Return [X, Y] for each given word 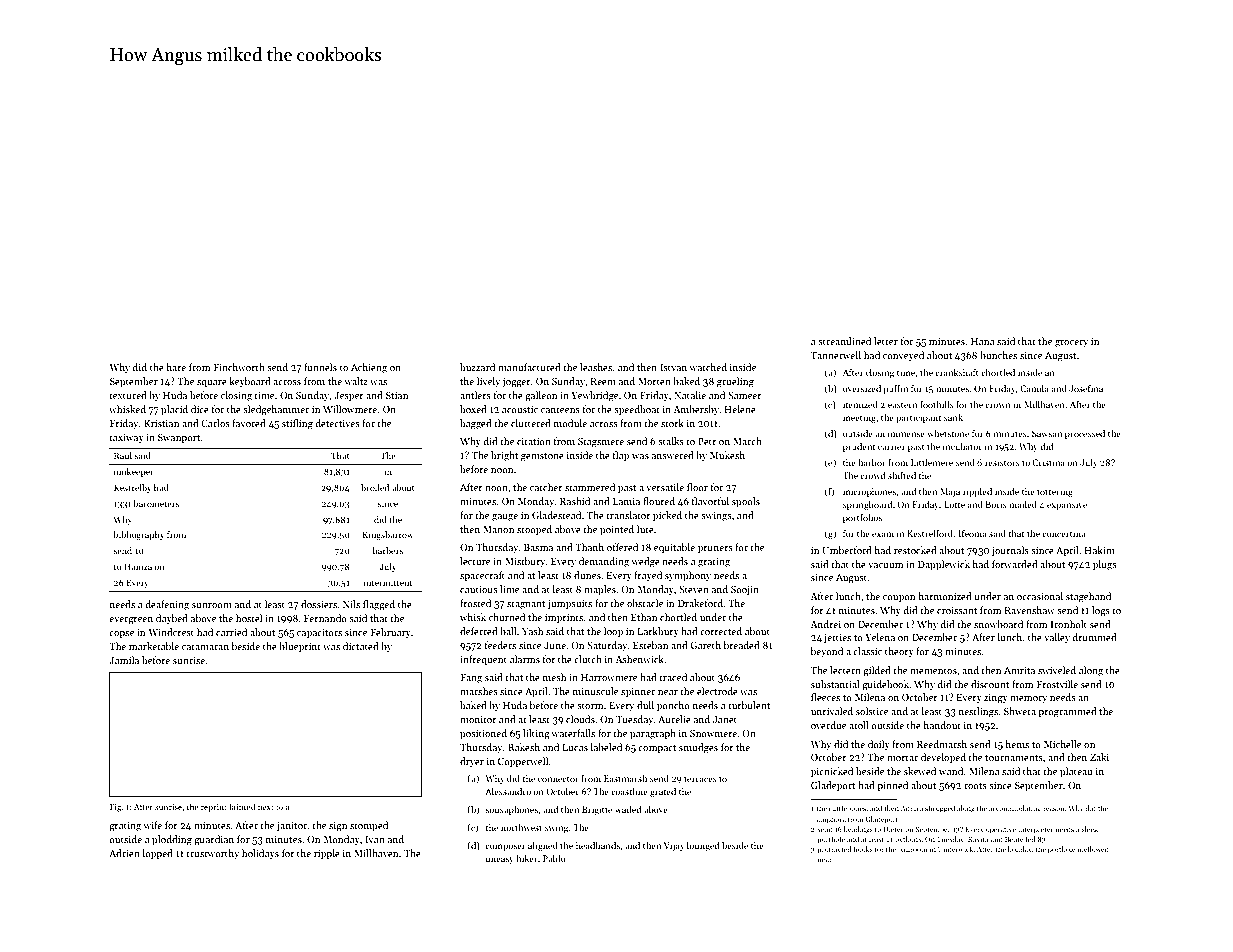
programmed [1067, 712]
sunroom [212, 605]
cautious [479, 589]
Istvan [673, 367]
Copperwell [523, 762]
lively [488, 382]
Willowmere [350, 409]
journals [1010, 551]
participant [918, 418]
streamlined [844, 341]
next [266, 807]
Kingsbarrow [388, 535]
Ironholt [1069, 624]
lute [645, 529]
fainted [242, 806]
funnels [320, 367]
